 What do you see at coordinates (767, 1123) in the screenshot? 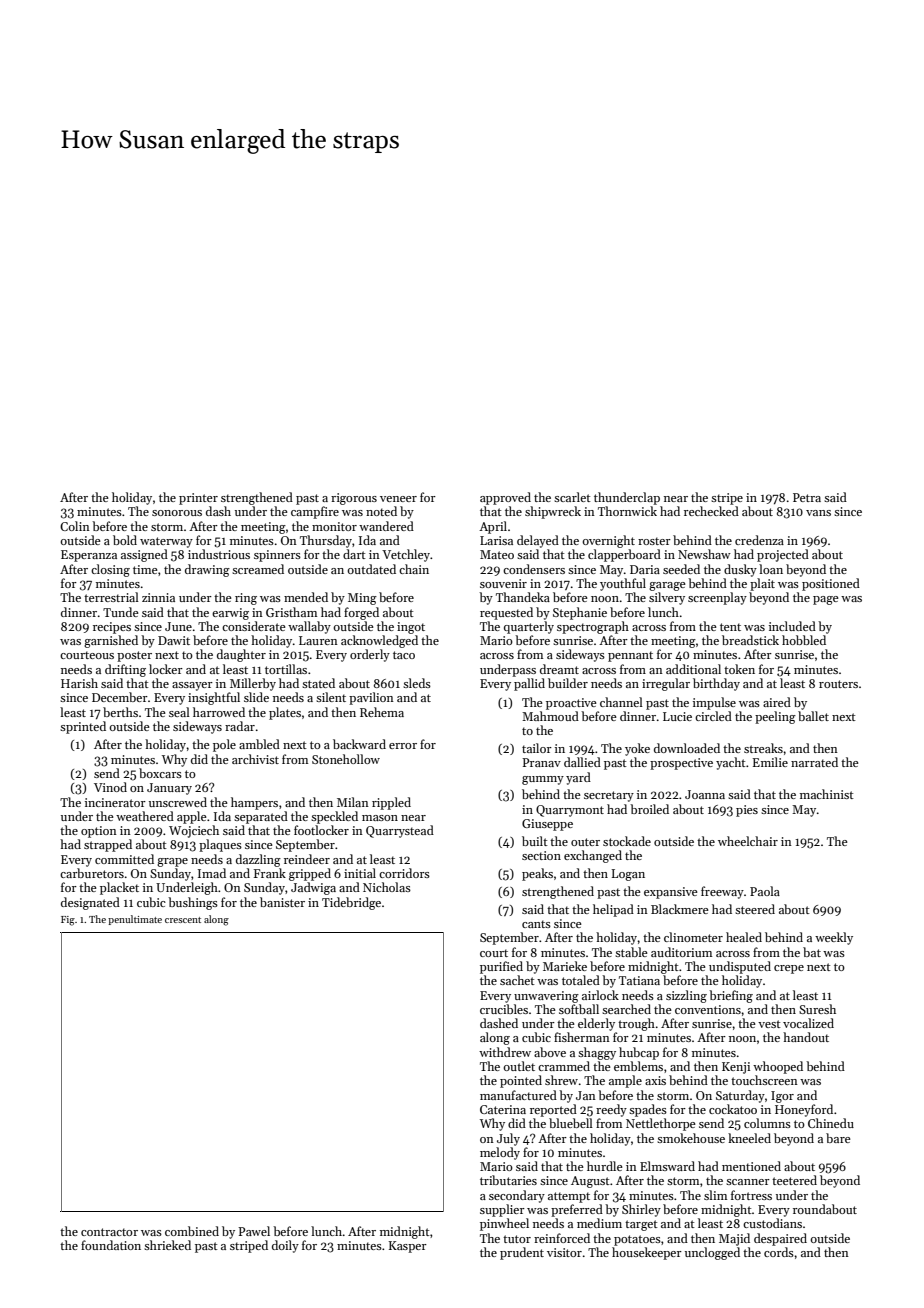
I see `columns` at bounding box center [767, 1123].
